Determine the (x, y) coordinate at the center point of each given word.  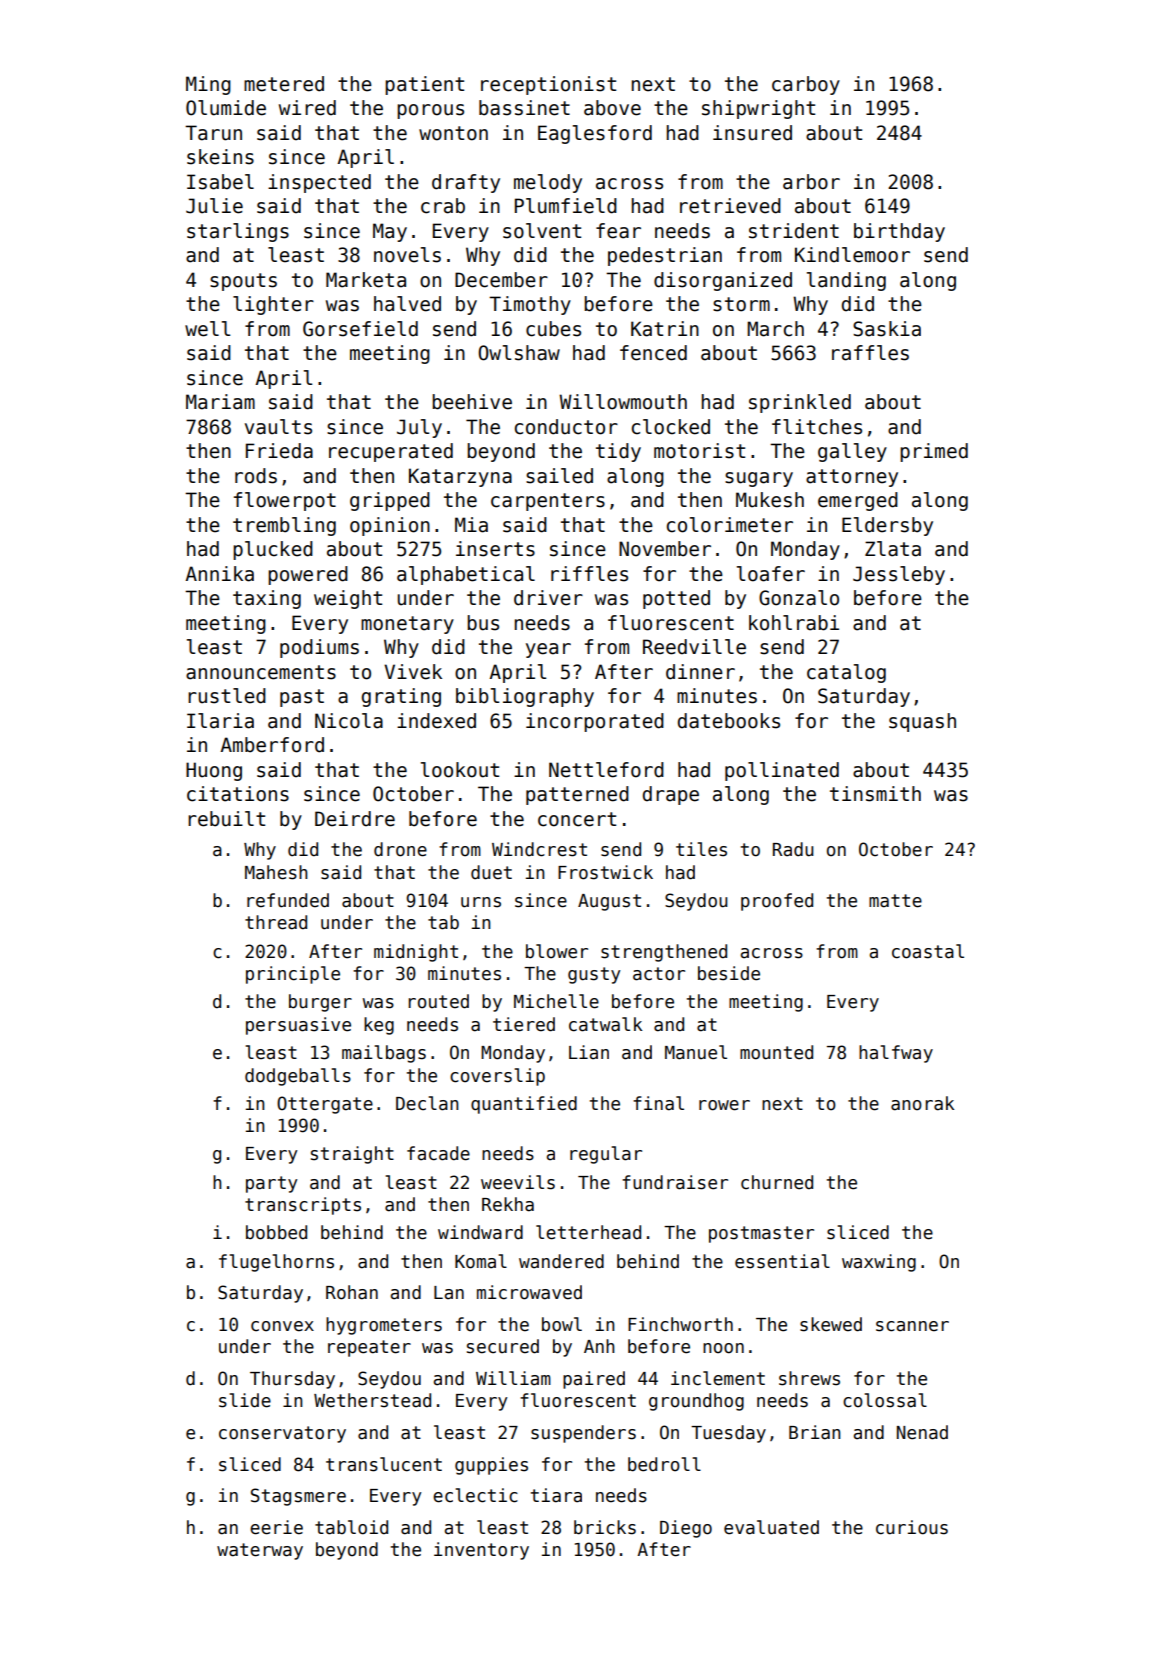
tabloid (351, 1527)
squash (922, 722)
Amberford (272, 745)
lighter (273, 305)
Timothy (530, 305)
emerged (858, 501)
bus (483, 623)
